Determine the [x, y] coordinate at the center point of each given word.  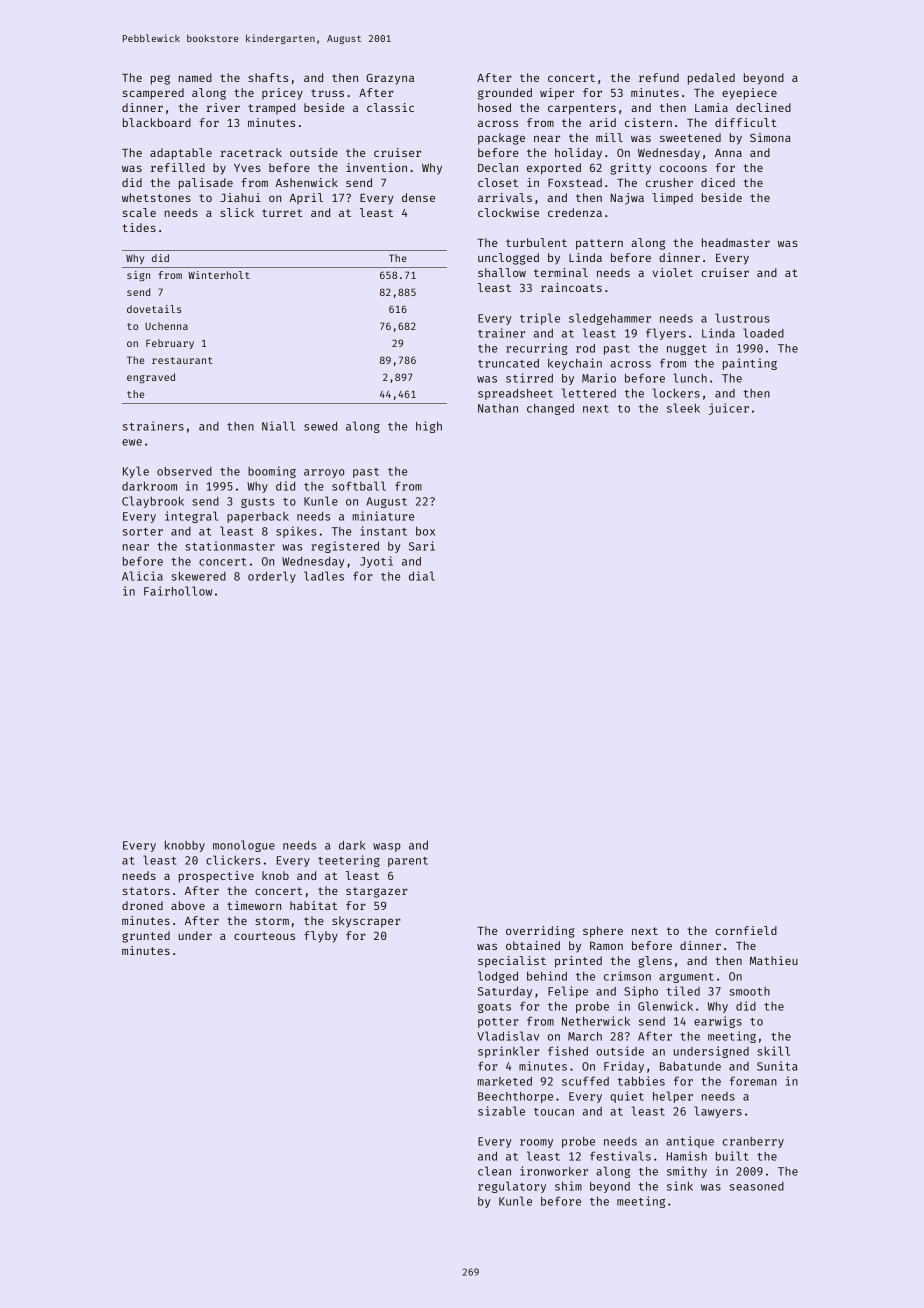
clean [494, 1171]
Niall [278, 426]
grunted [146, 937]
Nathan [498, 408]
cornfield [746, 930]
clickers [233, 860]
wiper [557, 94]
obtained [533, 945]
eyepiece [749, 94]
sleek [683, 408]
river [223, 107]
